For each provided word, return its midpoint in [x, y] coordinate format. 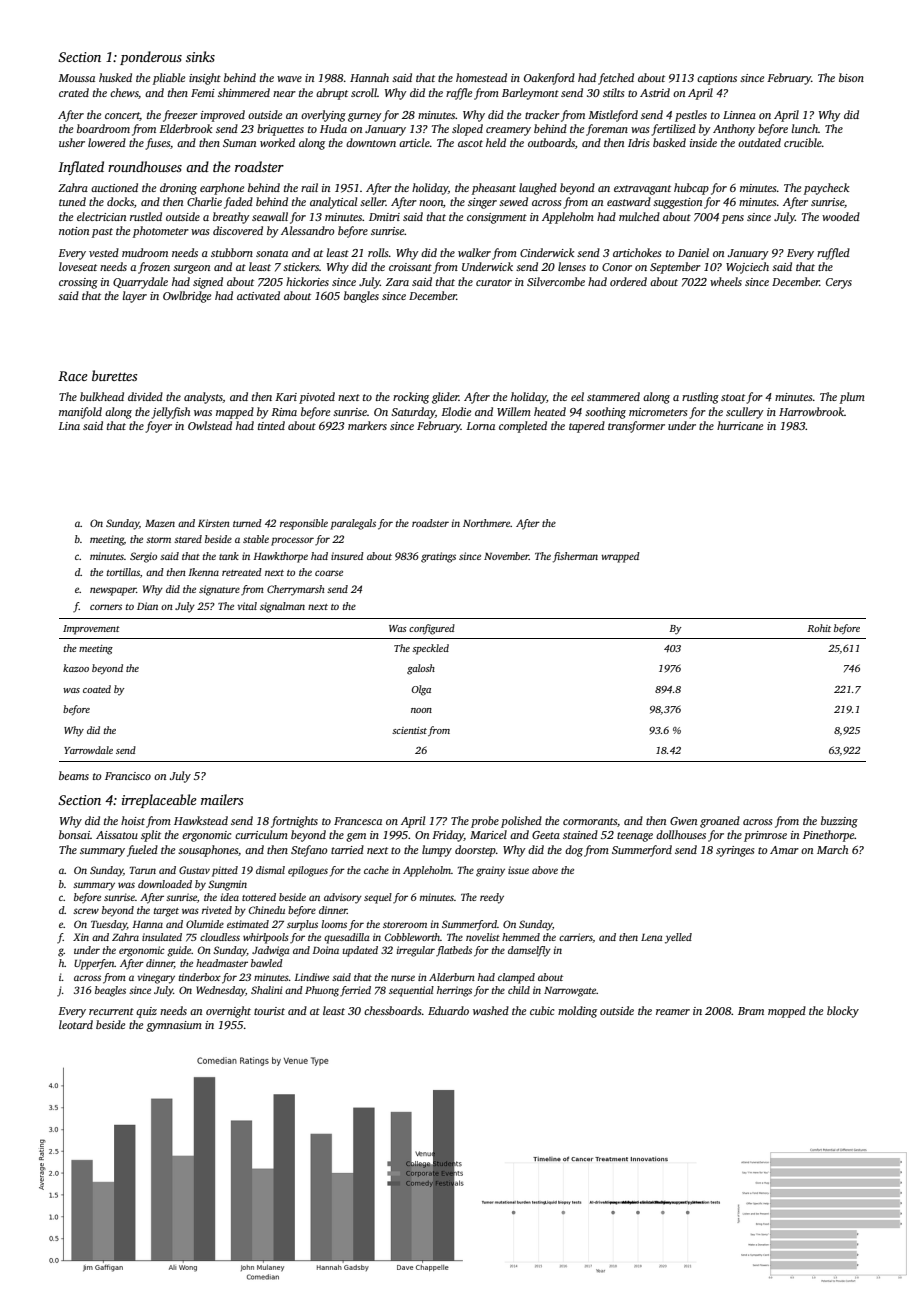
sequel [378, 898]
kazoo [76, 668]
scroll [364, 92]
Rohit [819, 628]
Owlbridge [187, 297]
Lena [651, 937]
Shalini [266, 990]
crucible [803, 142]
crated [74, 92]
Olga [421, 690]
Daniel [693, 252]
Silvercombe [556, 281]
